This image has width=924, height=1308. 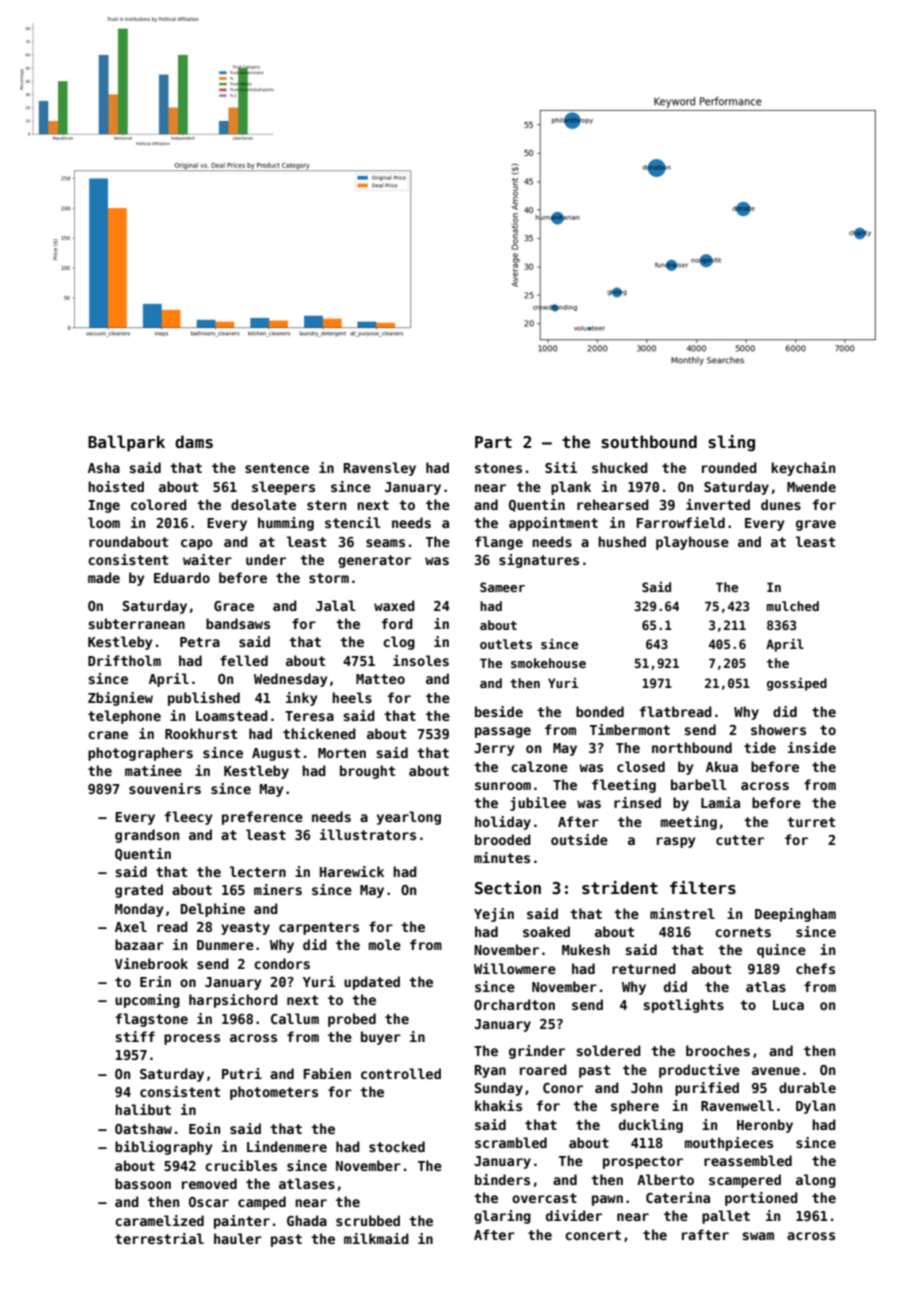 What do you see at coordinates (683, 1006) in the image?
I see `spotlights` at bounding box center [683, 1006].
